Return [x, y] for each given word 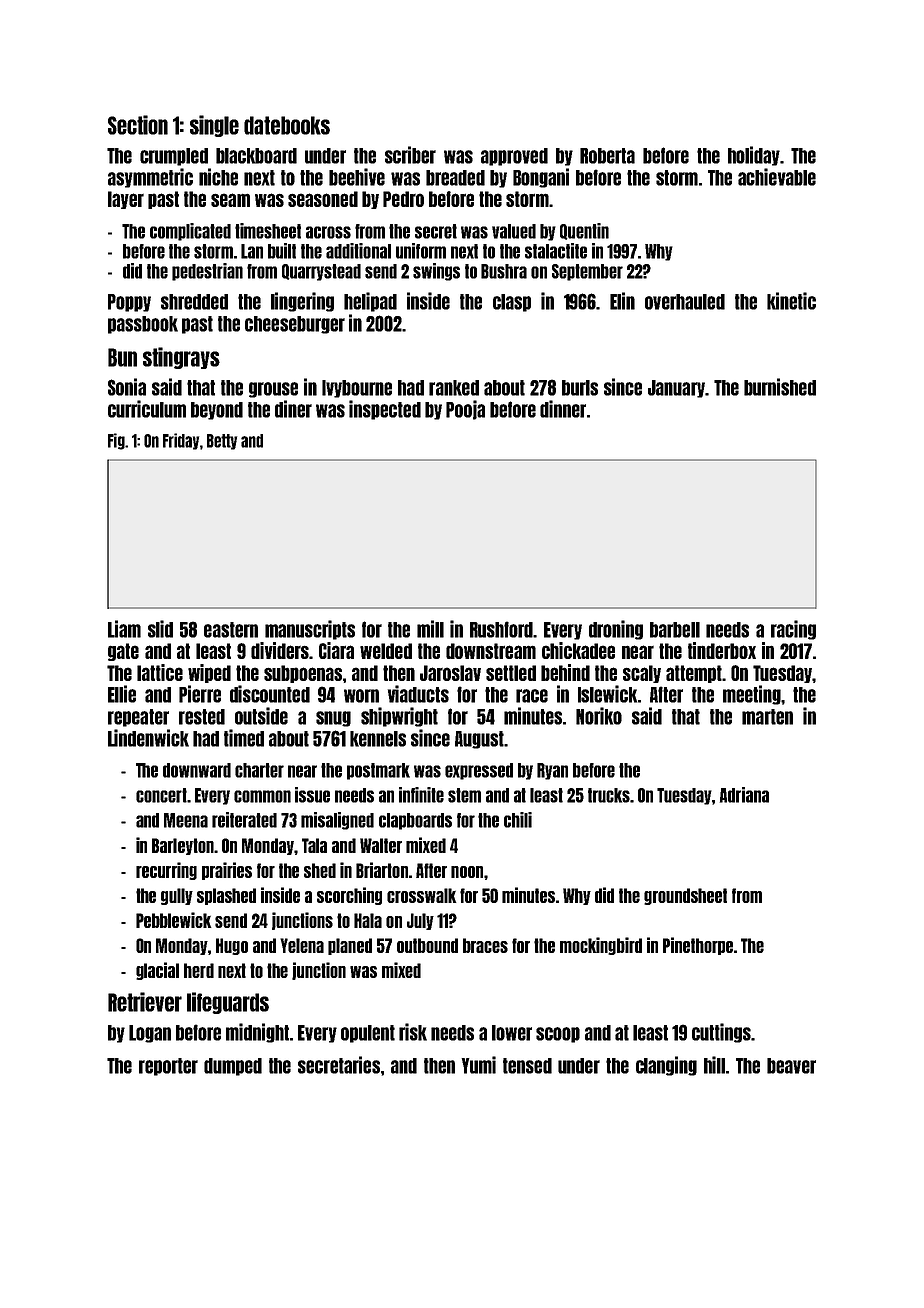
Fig [116, 441]
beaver [791, 1066]
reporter [168, 1067]
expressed [479, 771]
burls [580, 388]
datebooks [287, 125]
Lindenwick [148, 738]
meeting [752, 695]
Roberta [607, 156]
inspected [385, 410]
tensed [527, 1066]
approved [514, 157]
